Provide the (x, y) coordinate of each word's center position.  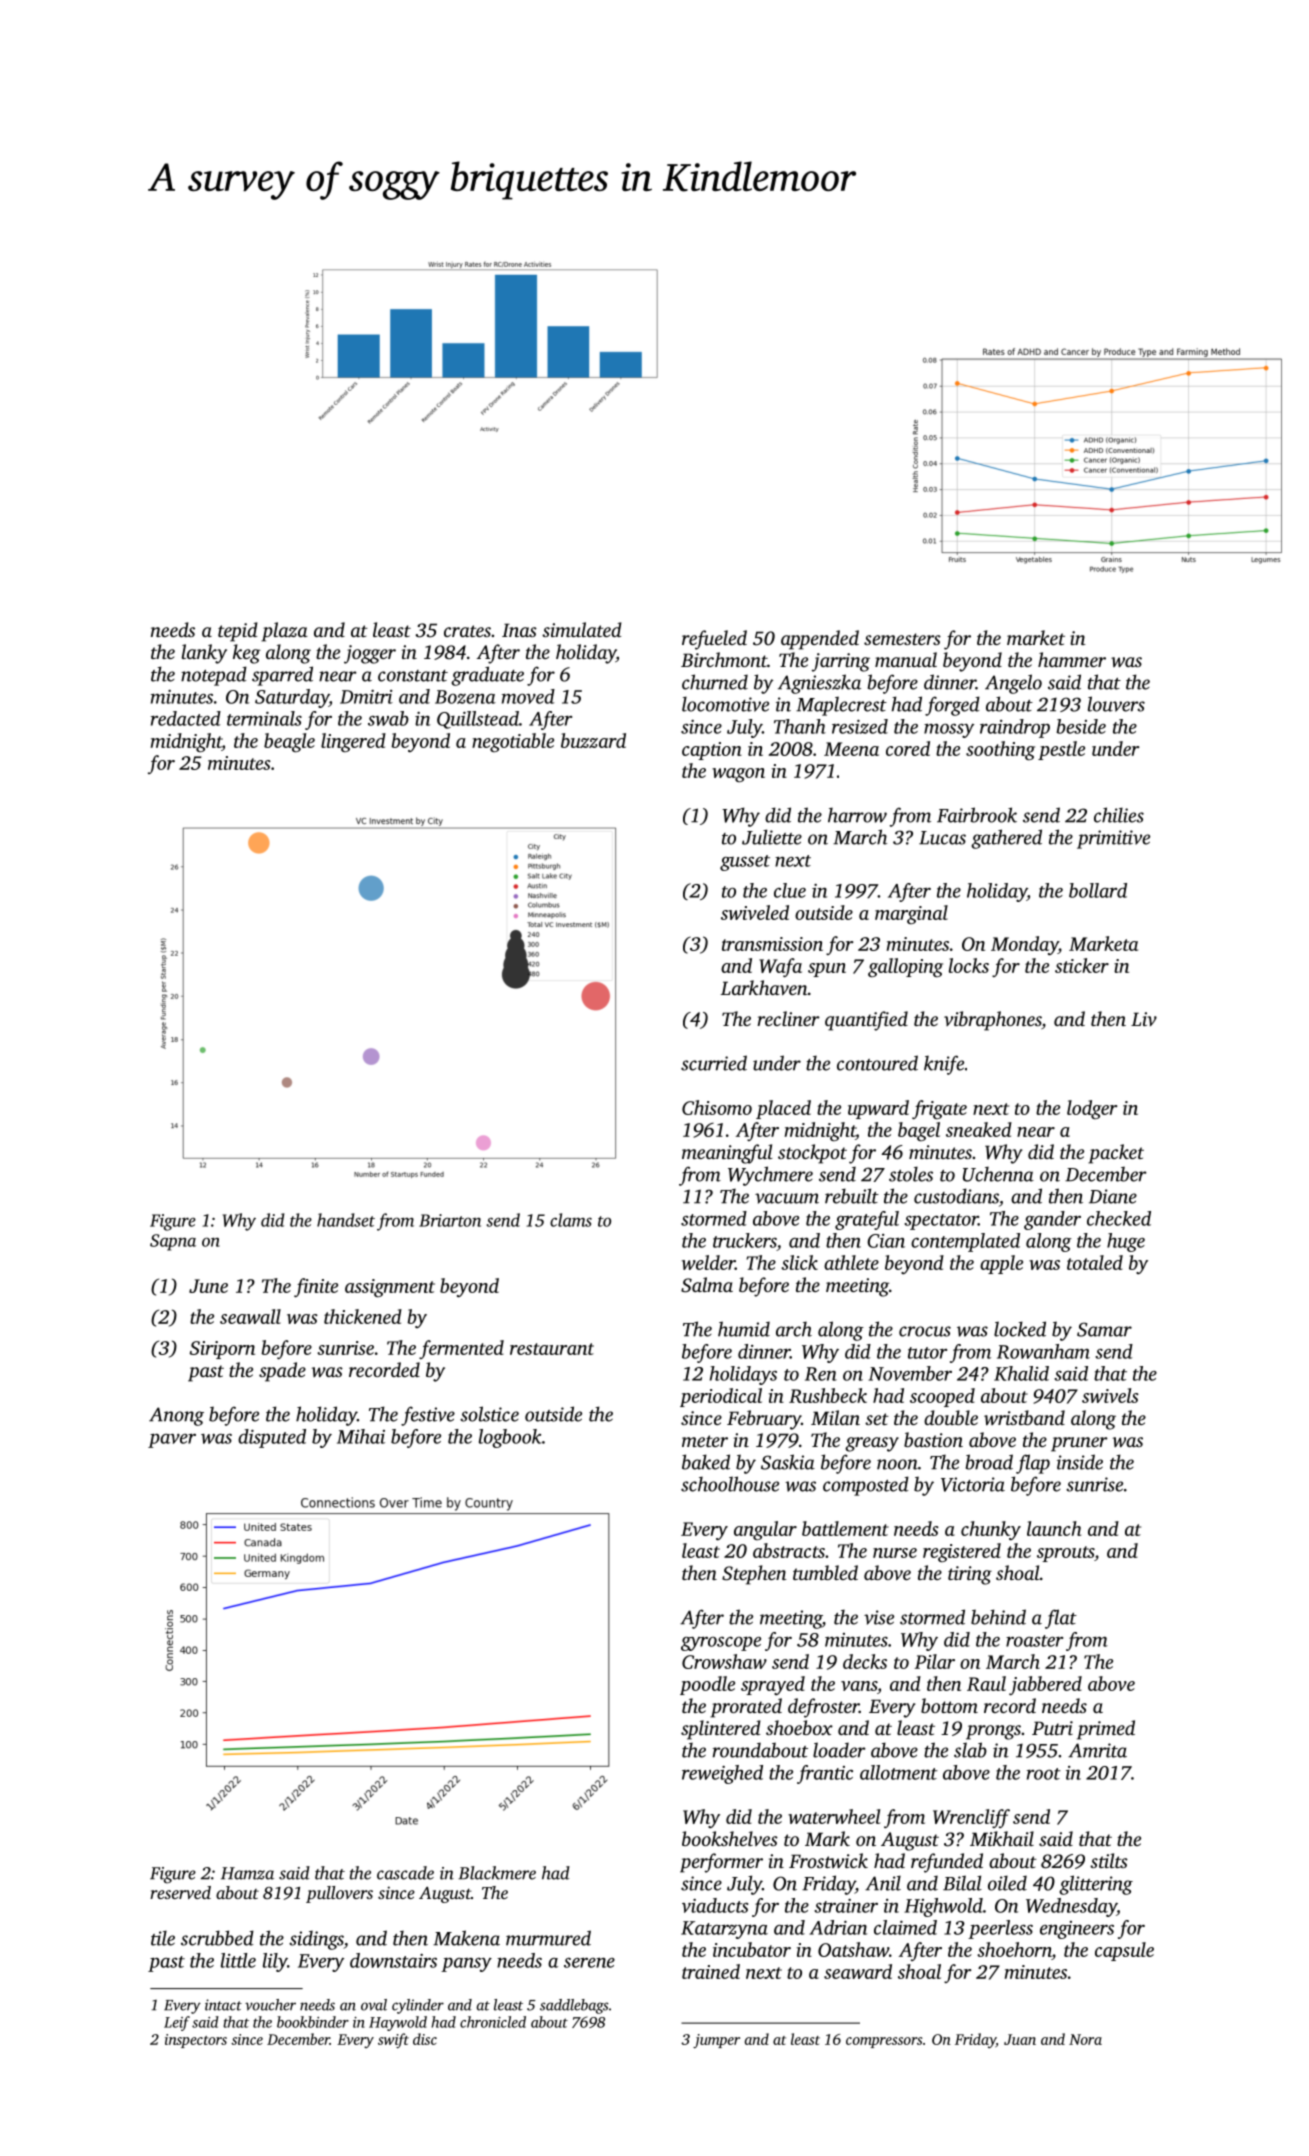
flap (1033, 1464)
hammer (1072, 659)
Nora (1085, 2039)
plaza (284, 632)
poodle (707, 1685)
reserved (180, 1892)
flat (1061, 1619)
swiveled (755, 912)
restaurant (552, 1349)
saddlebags (574, 2006)
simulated (582, 629)
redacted (186, 718)
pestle (1061, 750)
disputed (272, 1438)
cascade (405, 1873)
